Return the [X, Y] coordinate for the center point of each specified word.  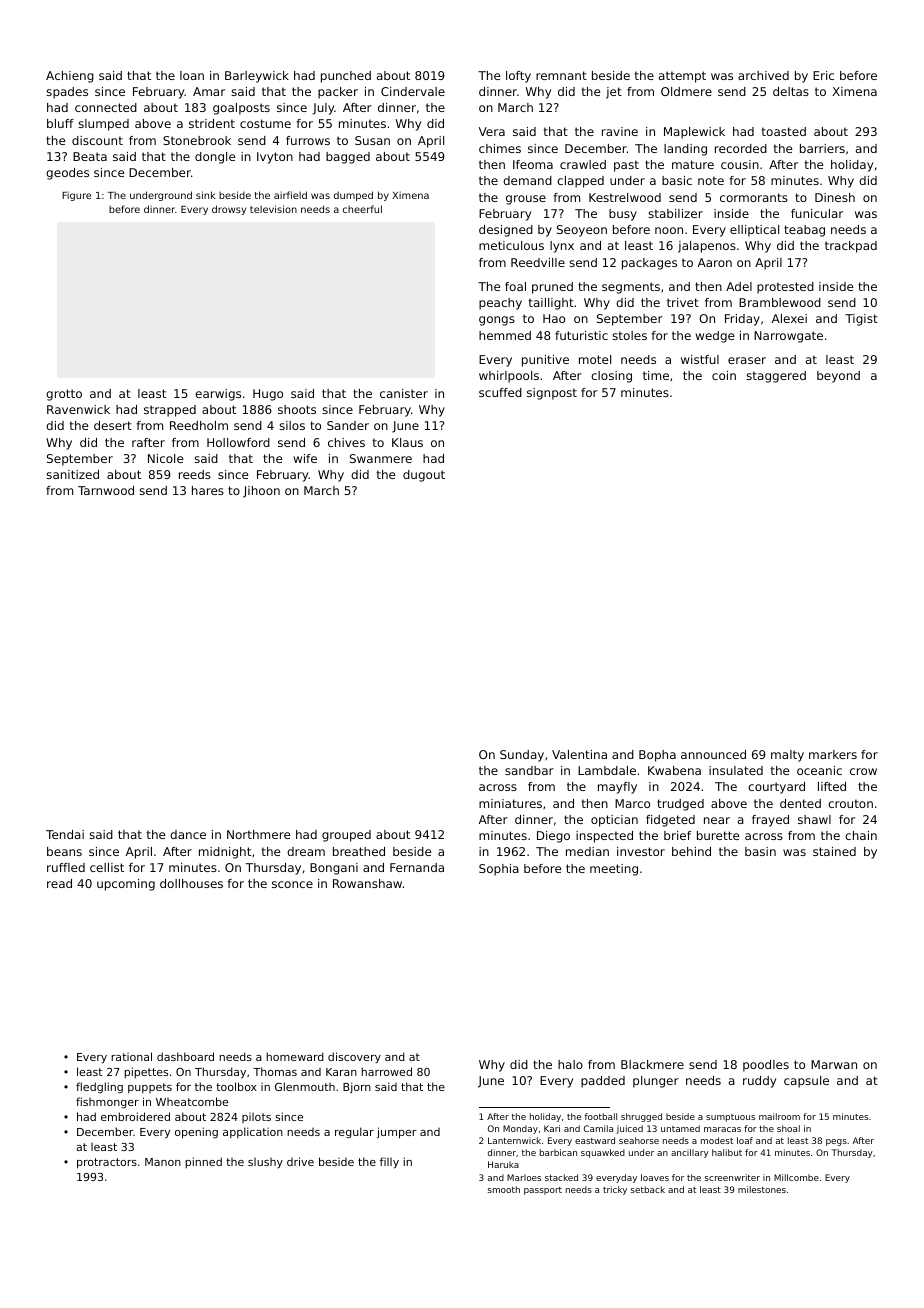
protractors [107, 1163]
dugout [424, 476]
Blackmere [652, 1064]
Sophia [499, 870]
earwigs [218, 395]
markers [833, 754]
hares [208, 490]
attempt [682, 77]
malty [787, 756]
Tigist [861, 320]
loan [192, 75]
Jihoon [261, 492]
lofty [518, 77]
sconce [292, 884]
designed [506, 231]
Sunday [522, 756]
